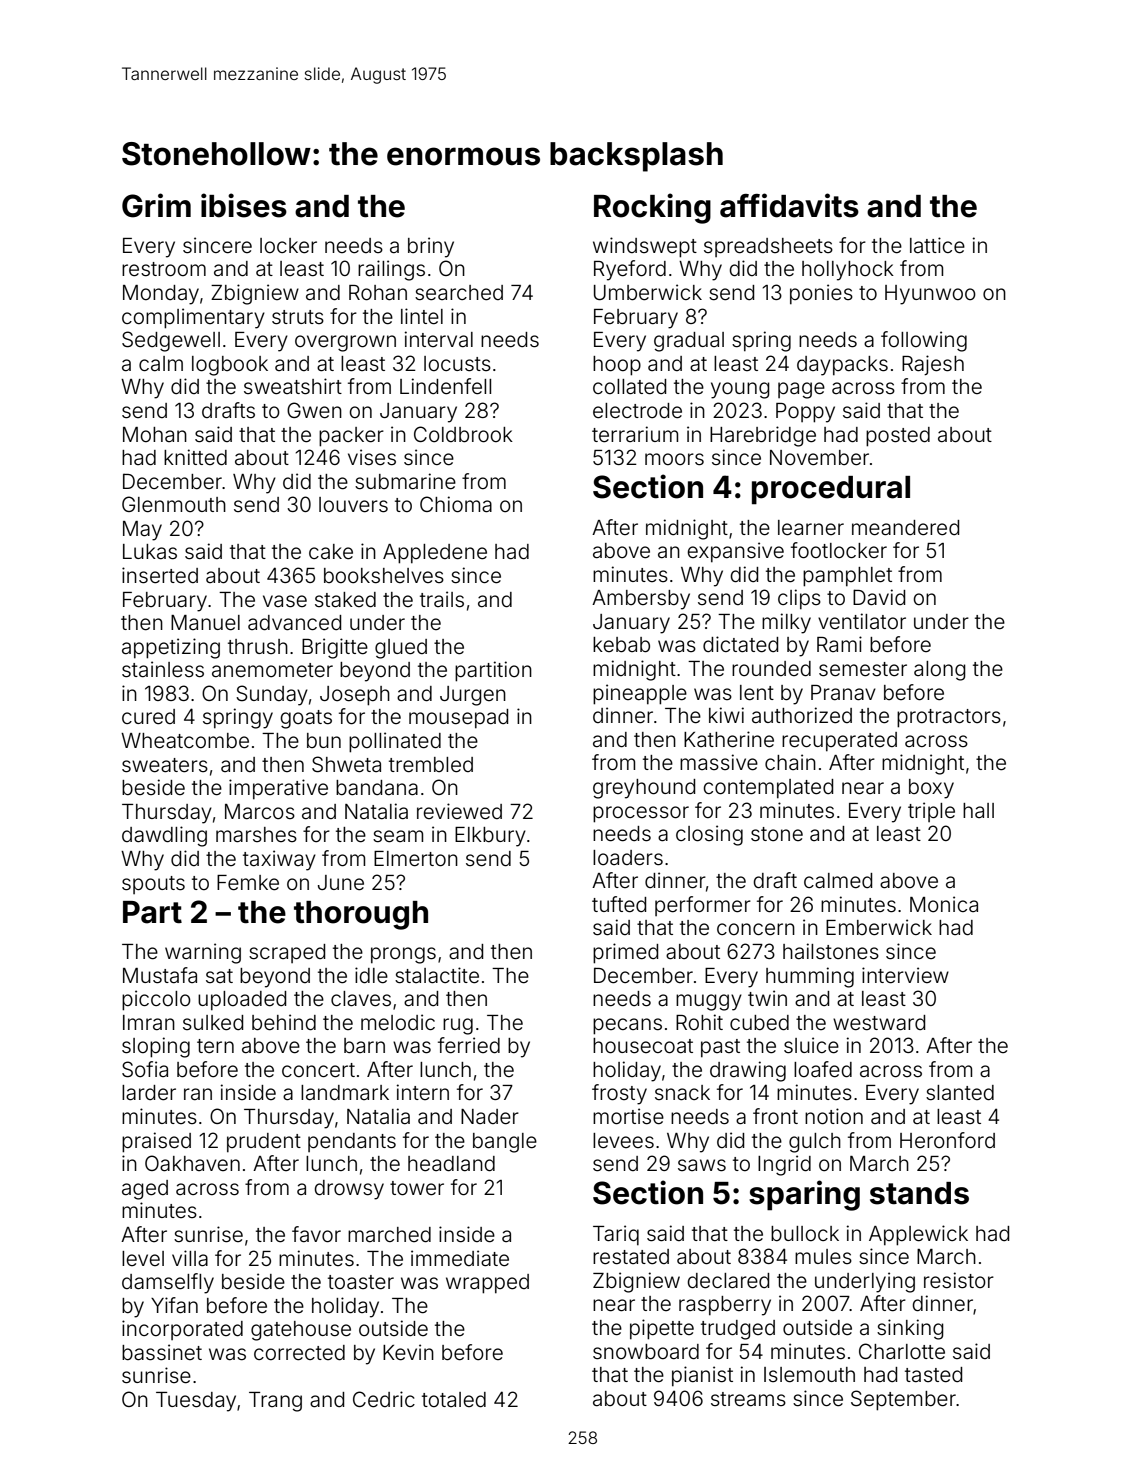 The image size is (1135, 1469). Describe the element at coordinates (244, 205) in the document. I see `ibises` at that location.
